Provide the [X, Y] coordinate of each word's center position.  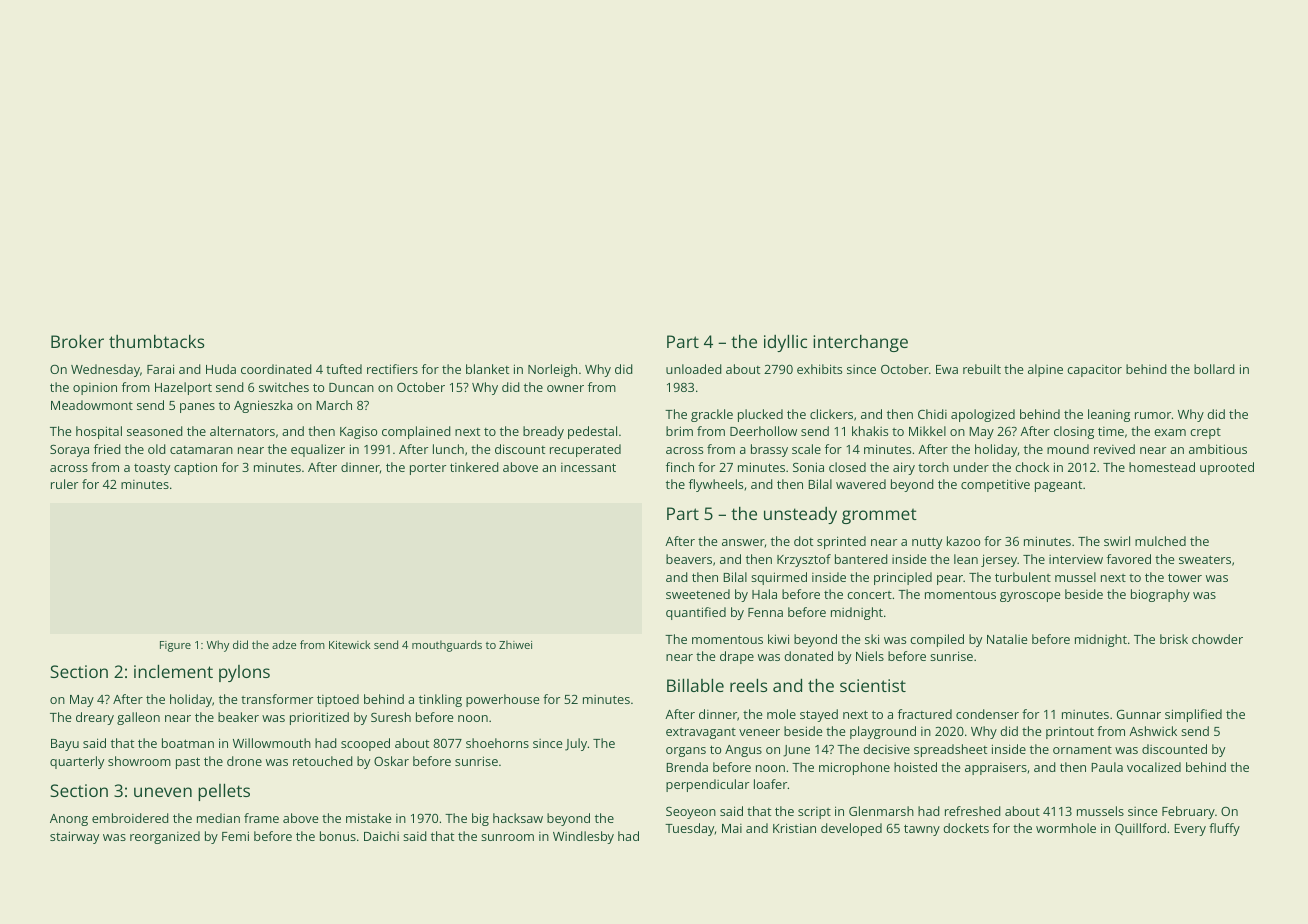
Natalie [1007, 639]
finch [680, 467]
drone [244, 761]
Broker [77, 341]
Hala [764, 594]
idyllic [785, 343]
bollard [1214, 369]
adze [284, 644]
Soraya [69, 451]
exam [1170, 432]
